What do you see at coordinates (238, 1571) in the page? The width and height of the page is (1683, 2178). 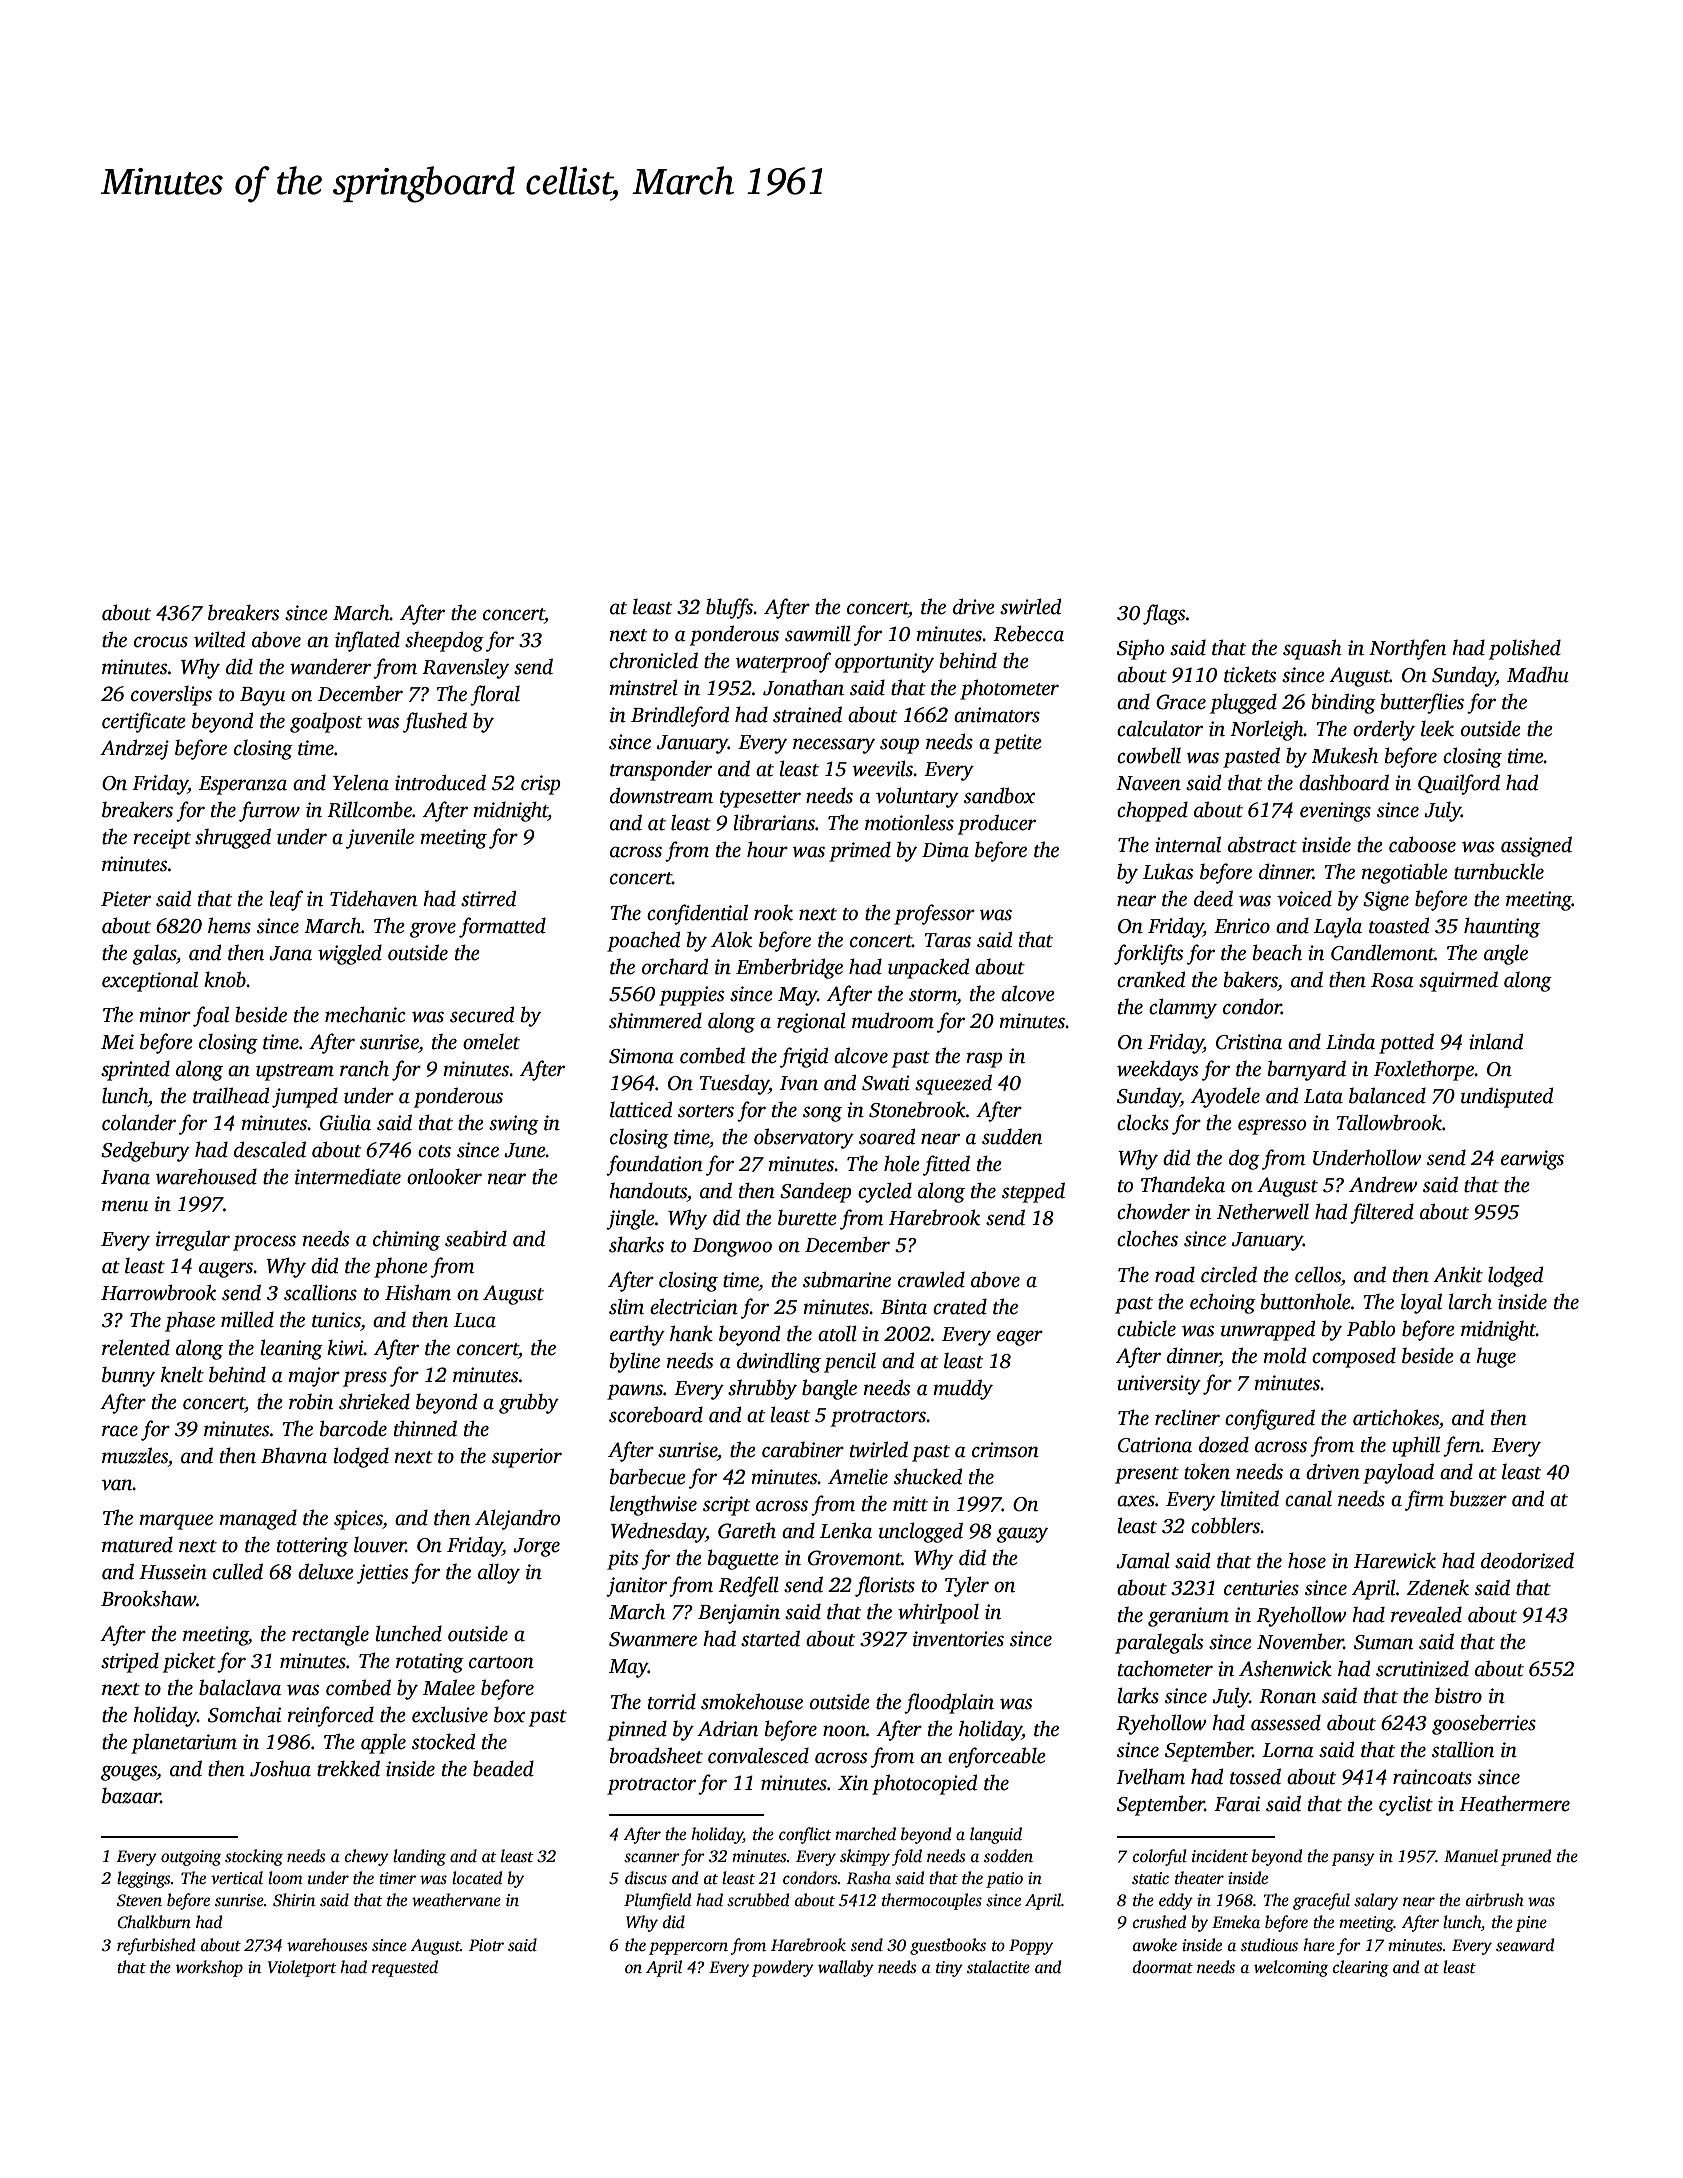 I see `culled` at bounding box center [238, 1571].
